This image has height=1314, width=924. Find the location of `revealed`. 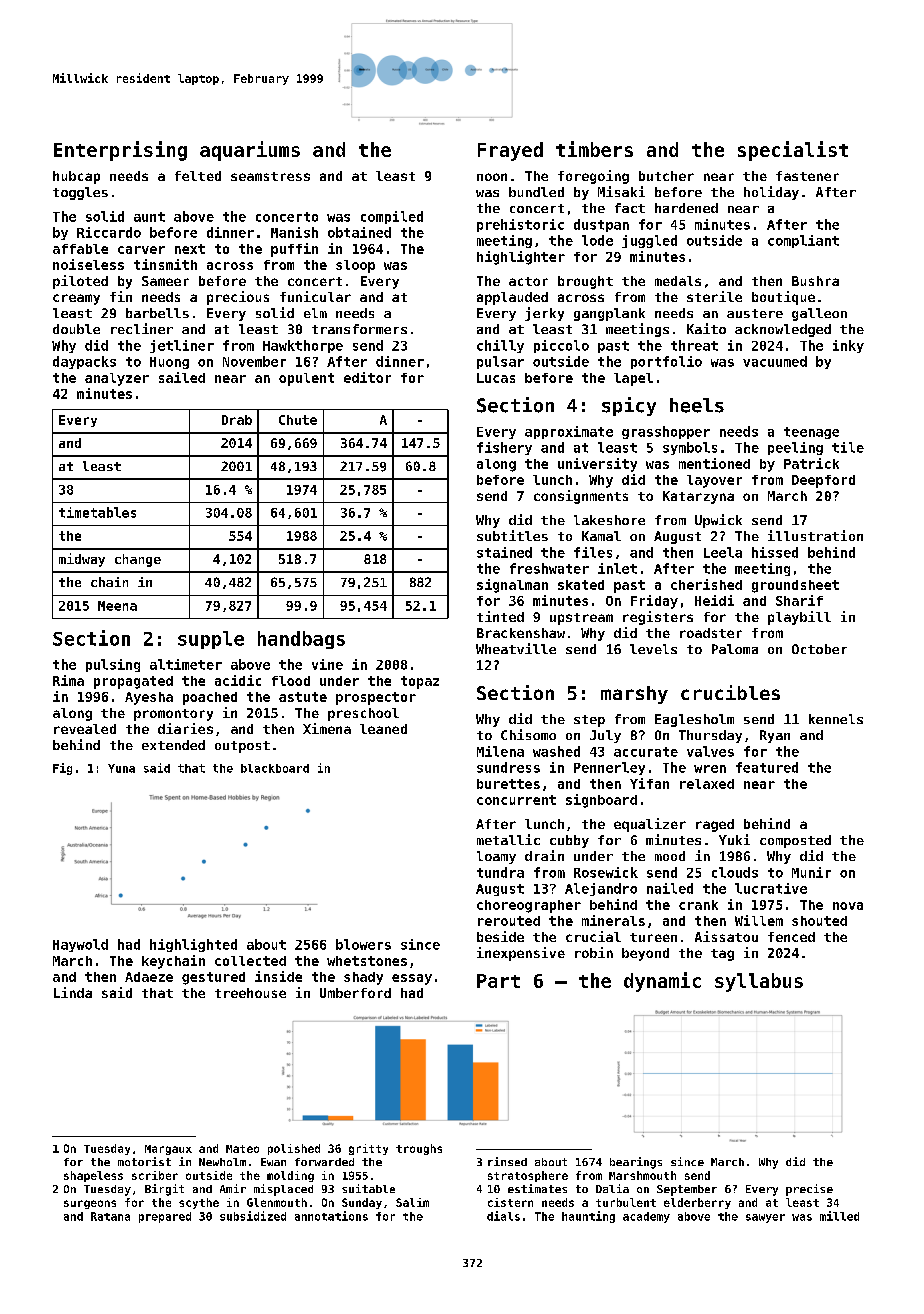

revealed is located at coordinates (85, 729).
